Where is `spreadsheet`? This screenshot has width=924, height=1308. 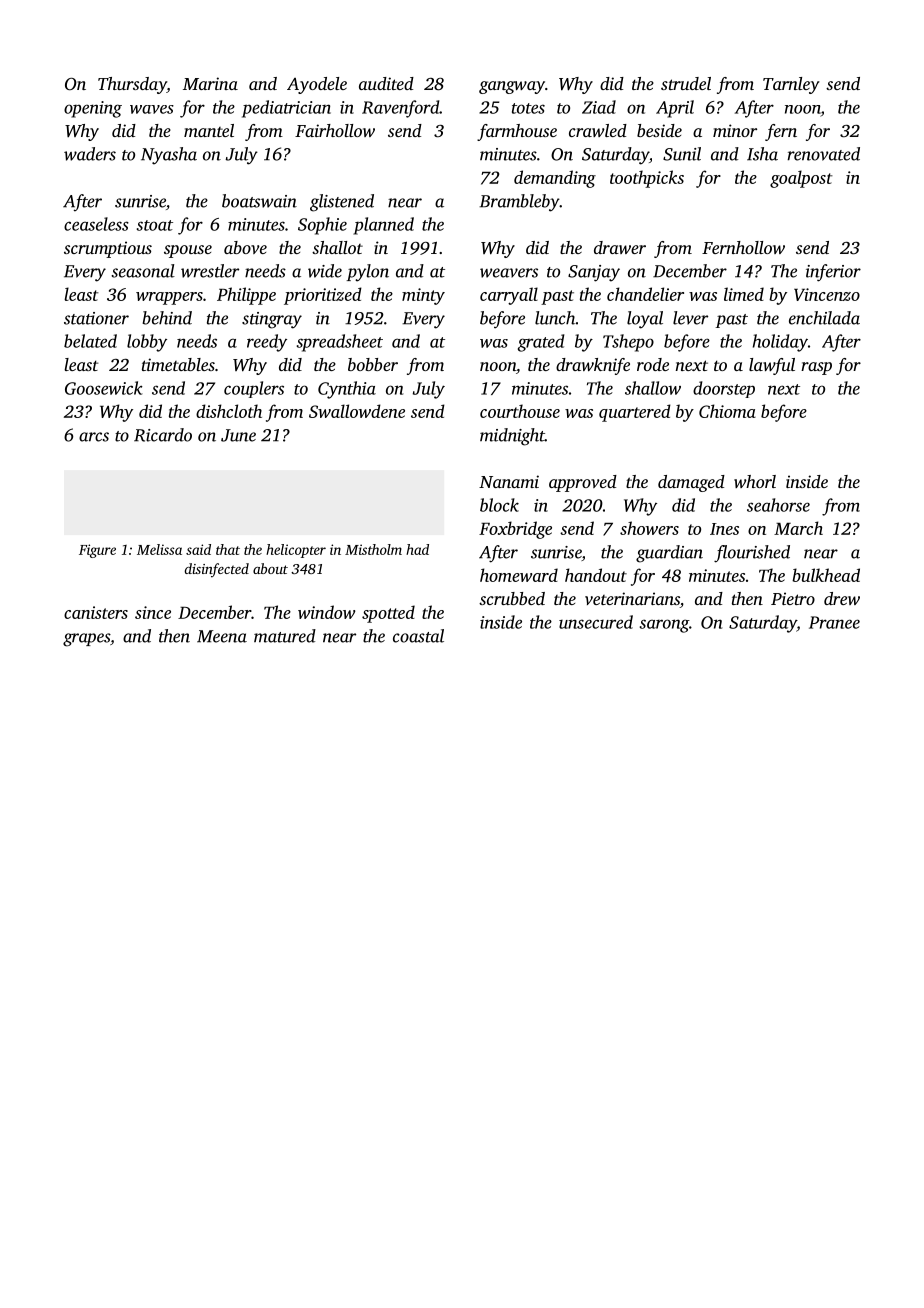
spreadsheet is located at coordinates (340, 343).
